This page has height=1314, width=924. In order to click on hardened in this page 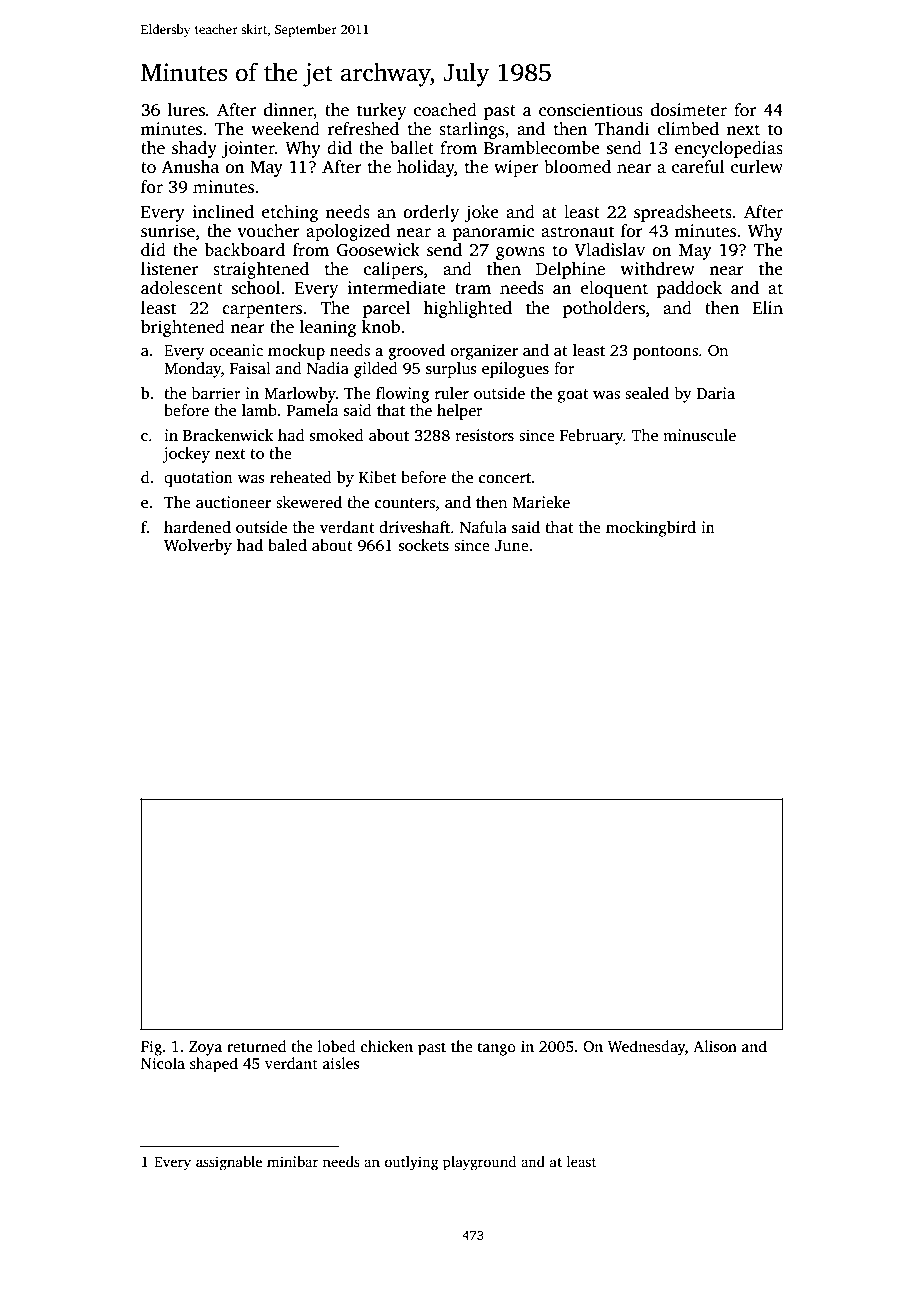, I will do `click(197, 527)`.
